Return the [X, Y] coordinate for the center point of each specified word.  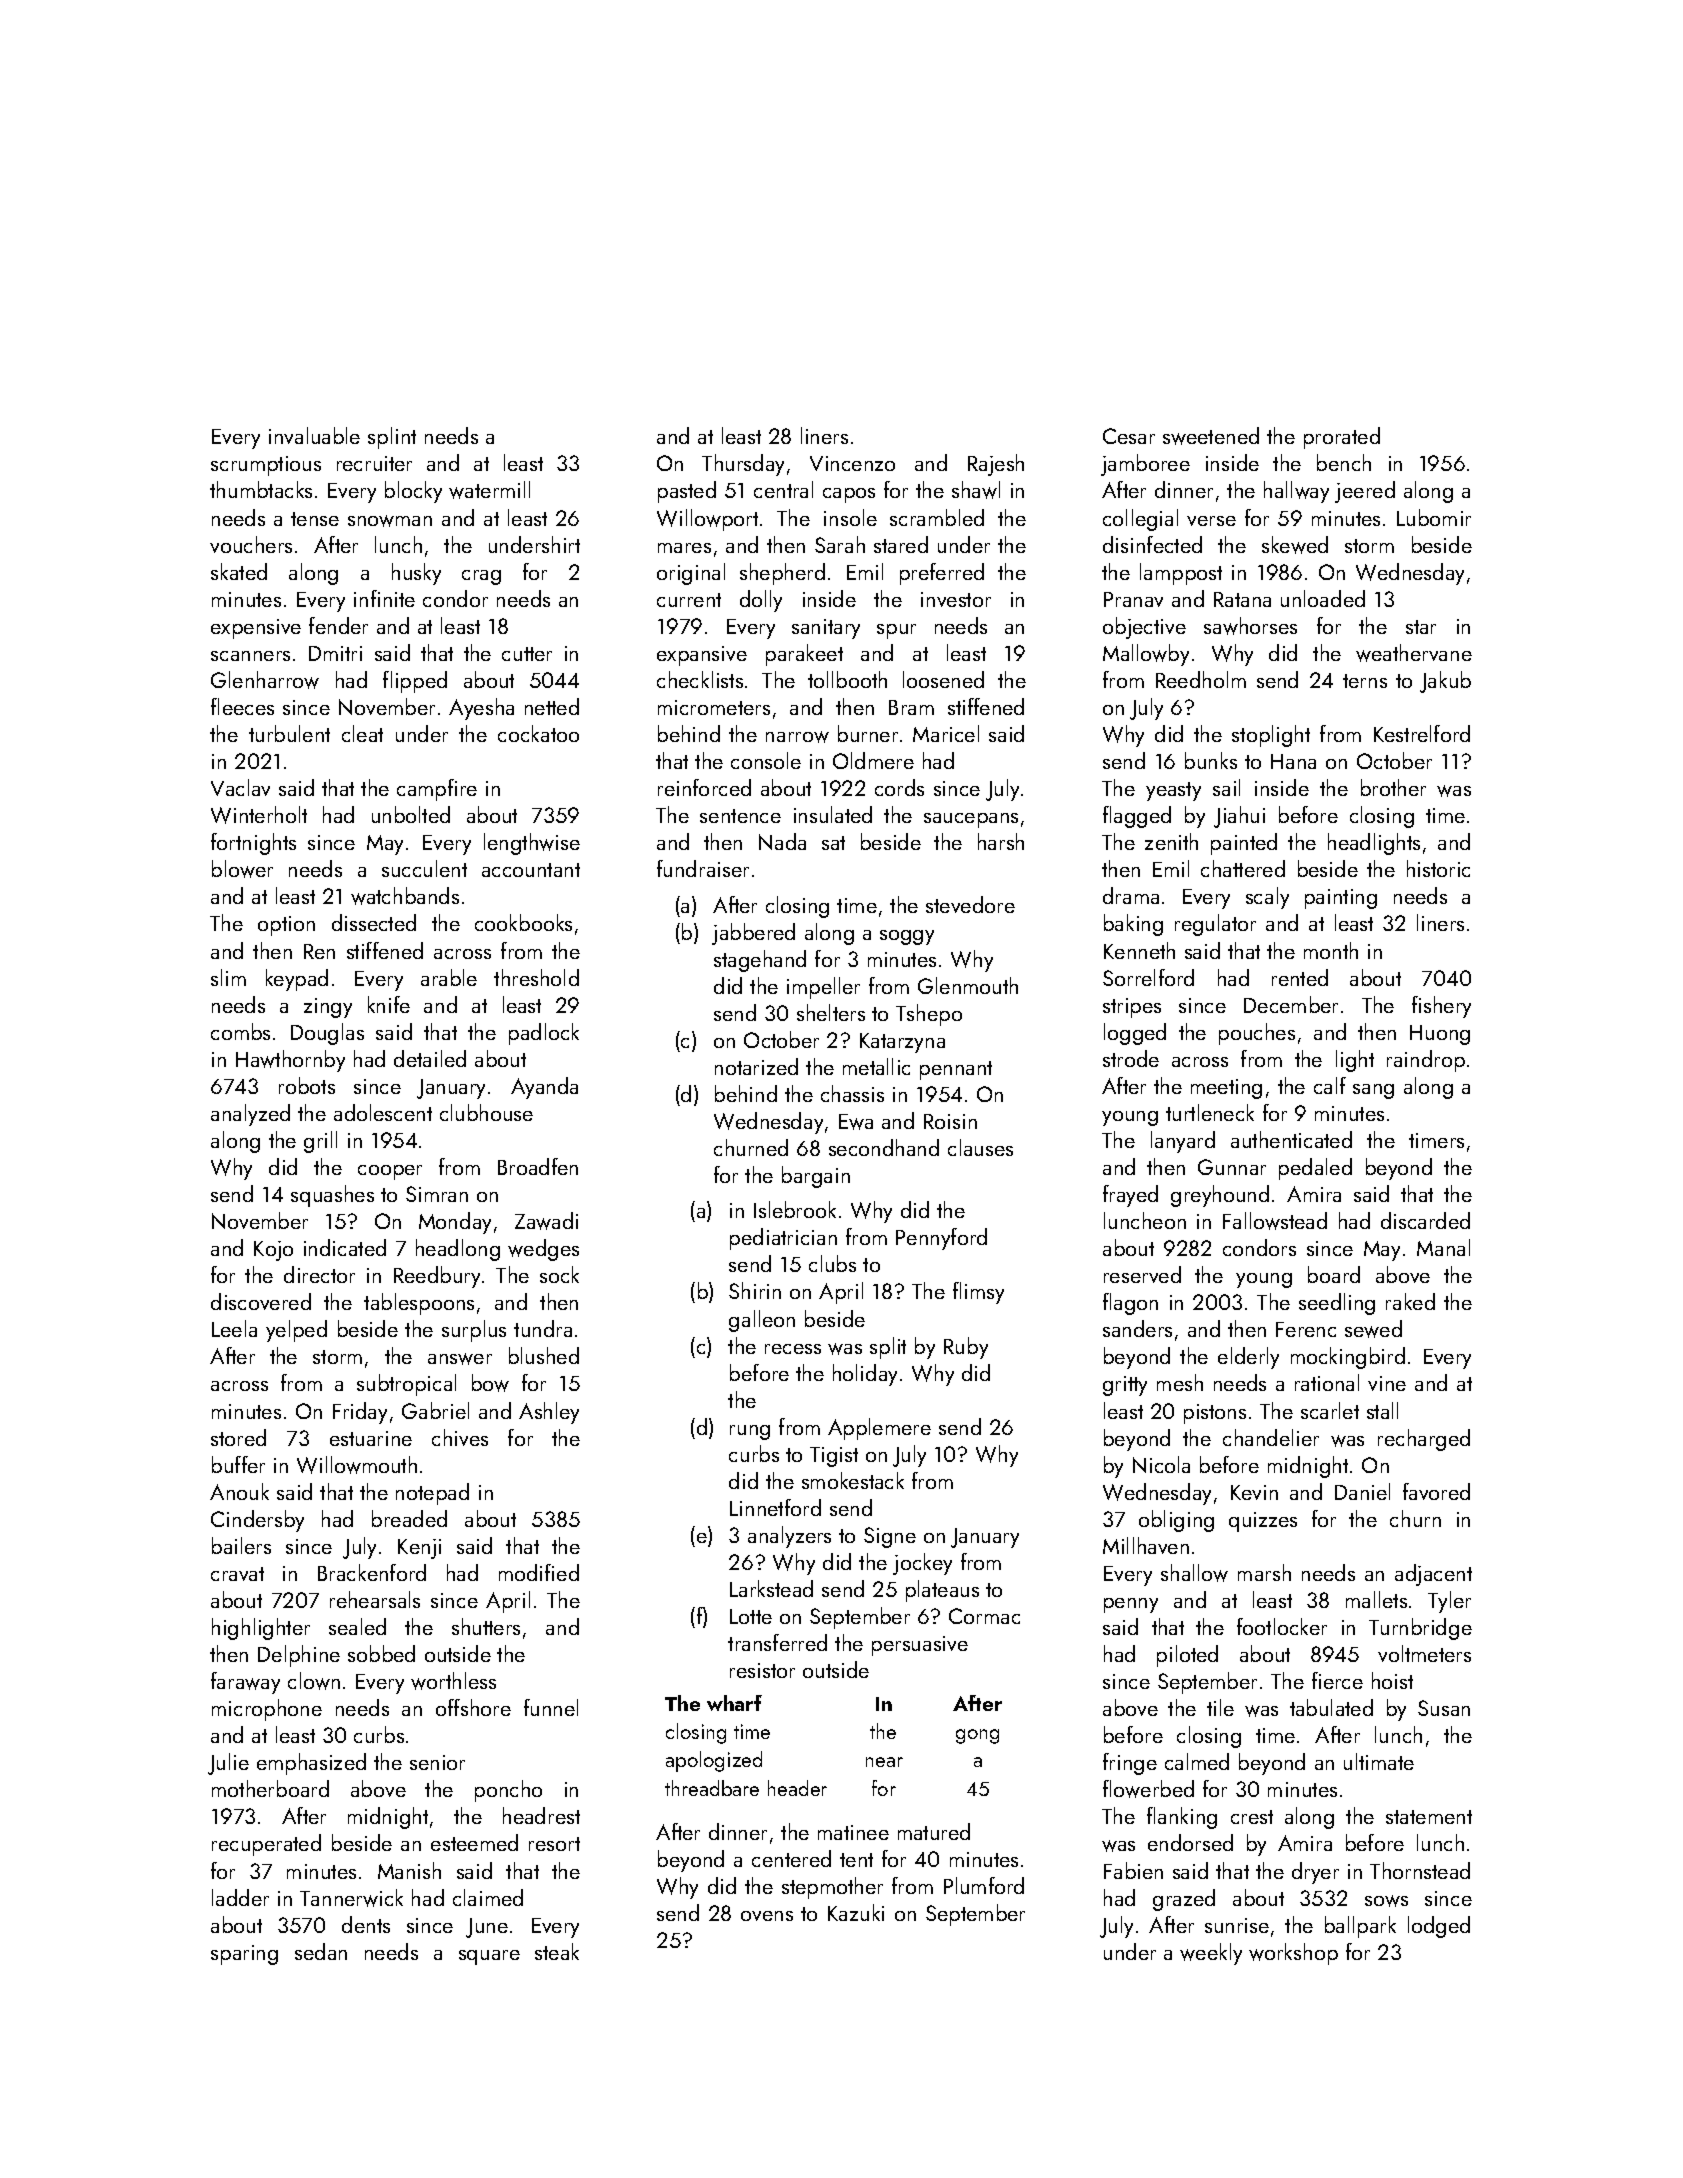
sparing [244, 1955]
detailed [430, 1058]
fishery [1441, 1007]
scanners [250, 656]
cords [899, 787]
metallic [876, 1066]
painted [1244, 844]
